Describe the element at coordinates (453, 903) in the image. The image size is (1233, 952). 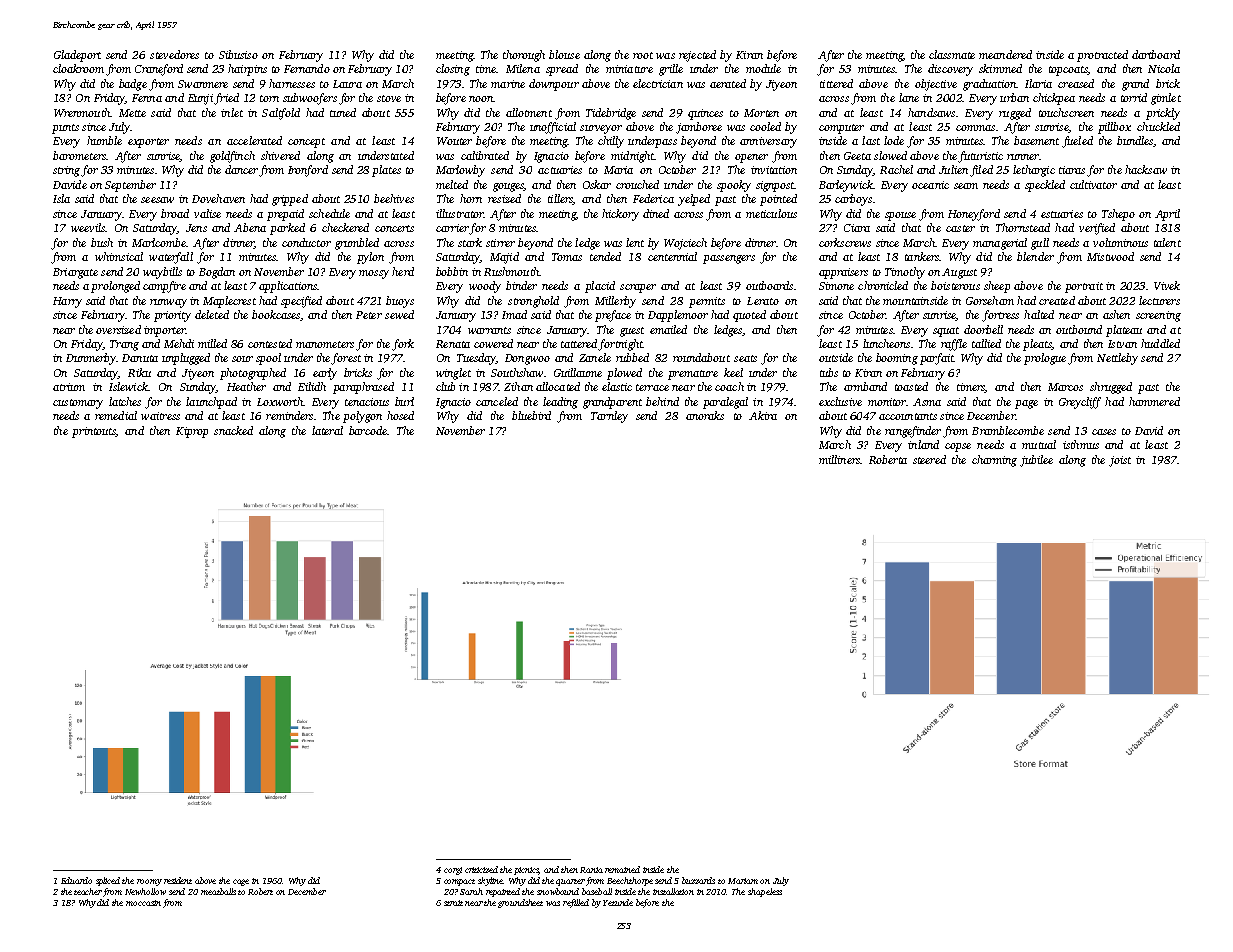
I see `strait` at that location.
